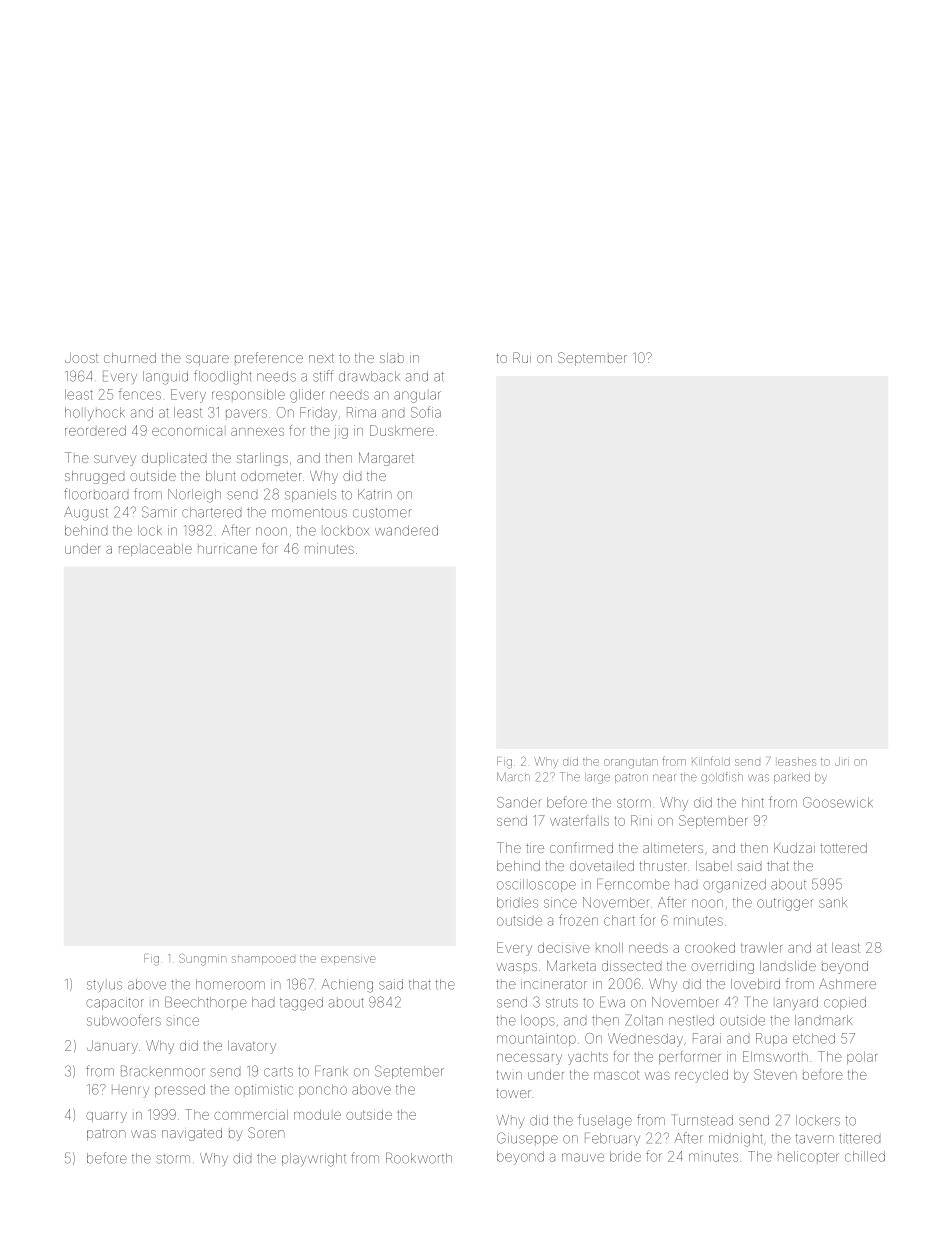 This screenshot has width=952, height=1233. What do you see at coordinates (192, 1134) in the screenshot?
I see `navigated` at bounding box center [192, 1134].
